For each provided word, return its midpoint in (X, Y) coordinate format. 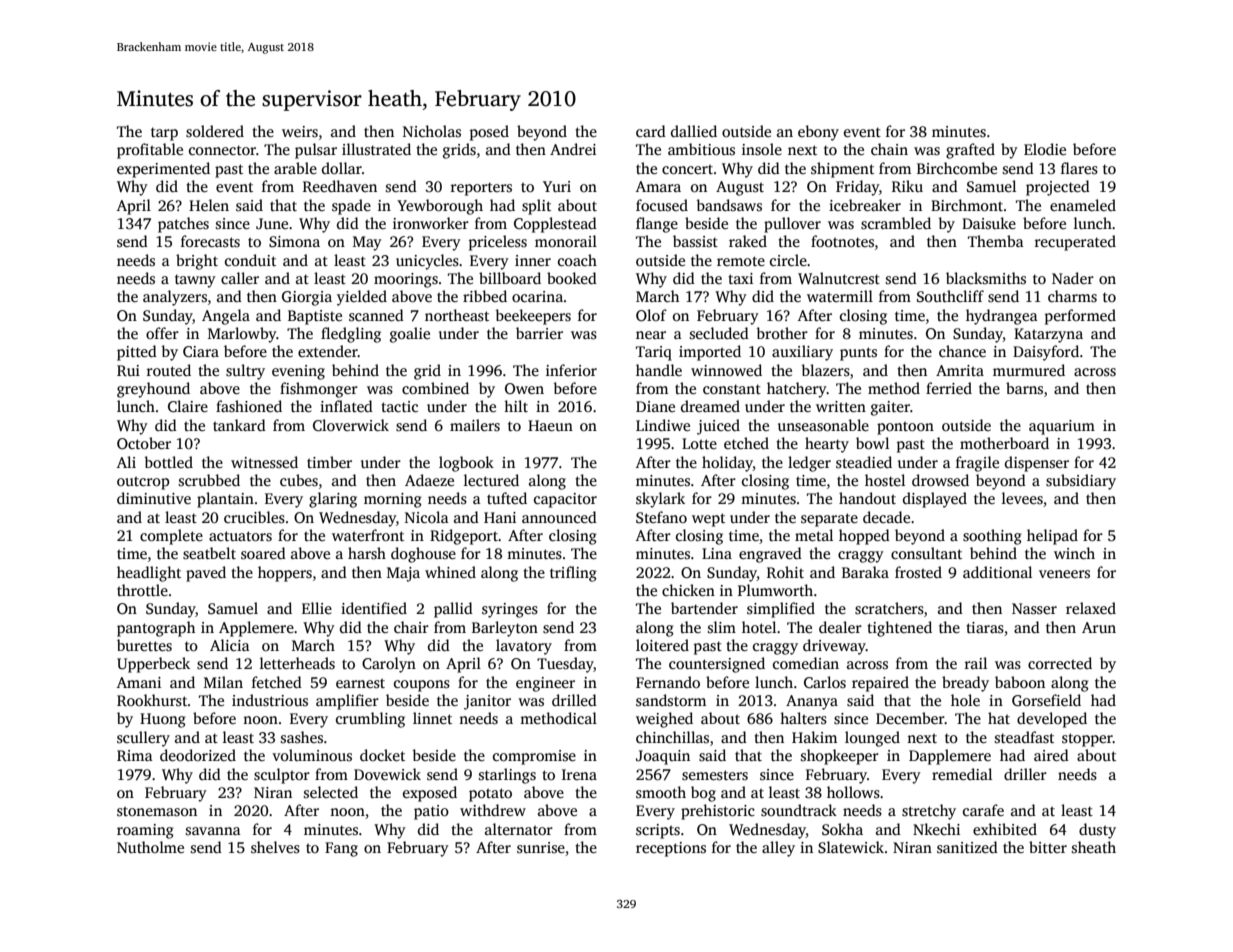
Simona (294, 242)
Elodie (1045, 149)
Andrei (573, 149)
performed (1080, 317)
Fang (341, 849)
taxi (740, 278)
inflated (346, 406)
